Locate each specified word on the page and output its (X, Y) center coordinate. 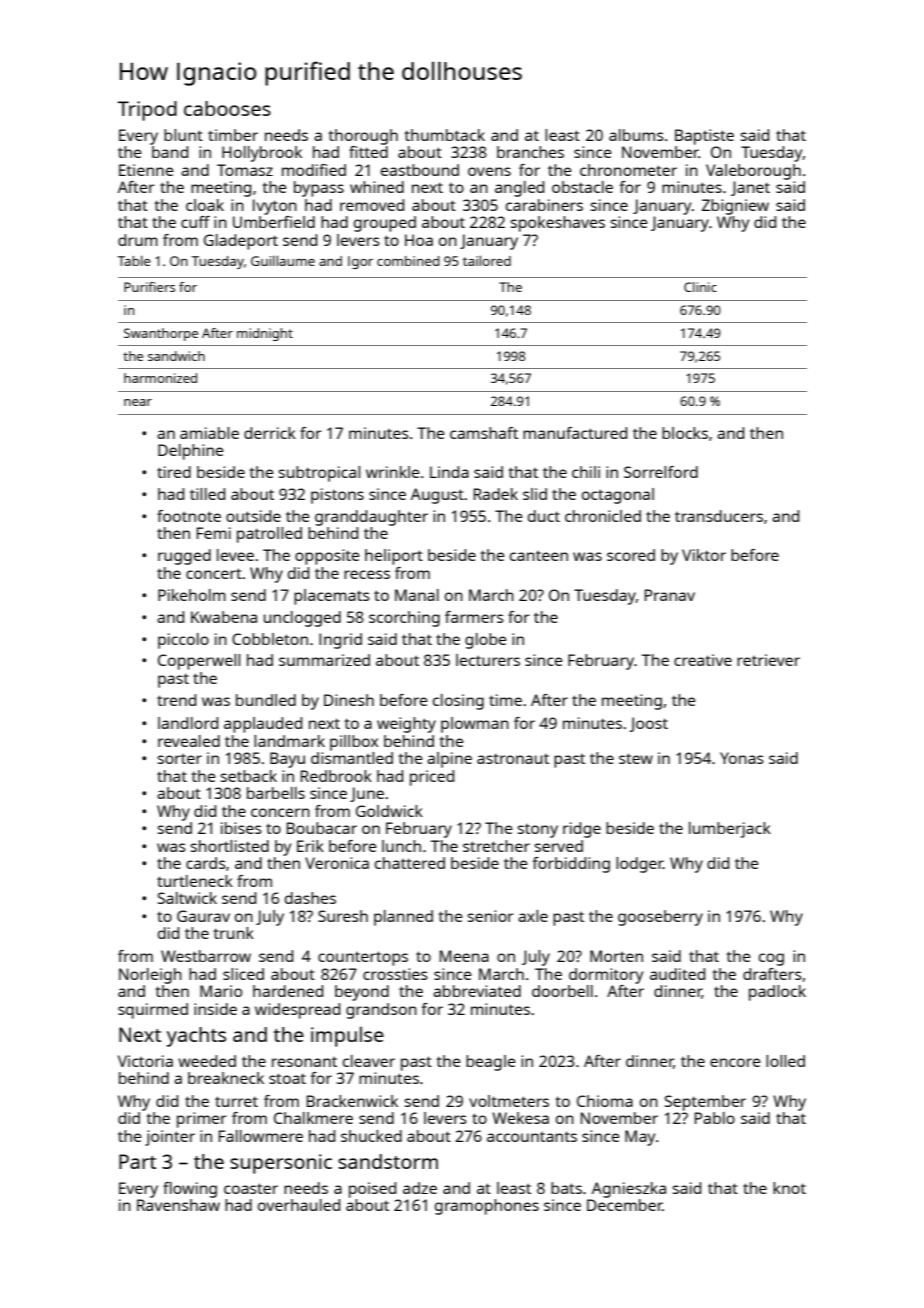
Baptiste (704, 137)
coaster (251, 1188)
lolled (785, 1061)
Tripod (147, 111)
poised (372, 1190)
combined (408, 261)
